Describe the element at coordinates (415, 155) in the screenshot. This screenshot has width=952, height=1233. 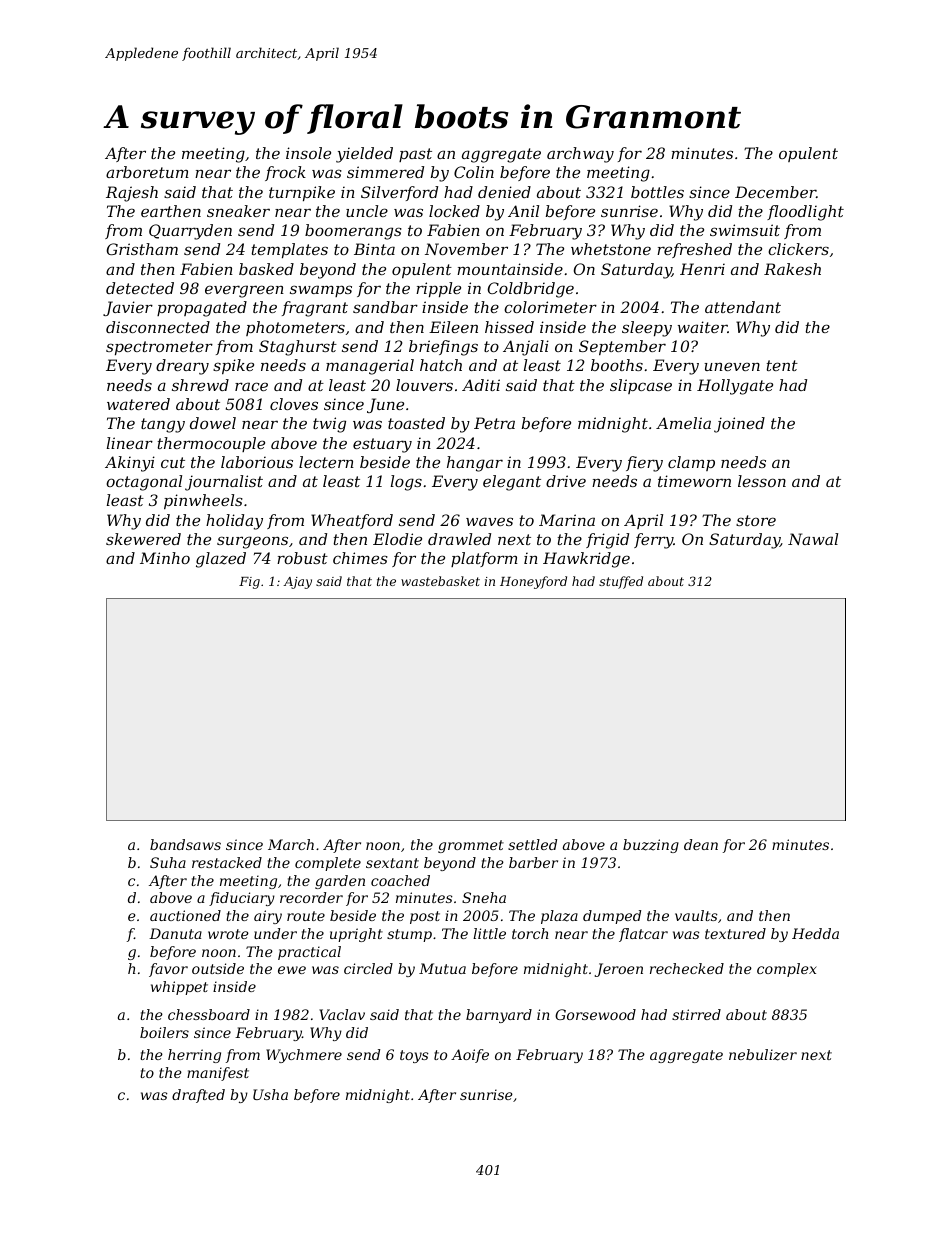
I see `past` at that location.
